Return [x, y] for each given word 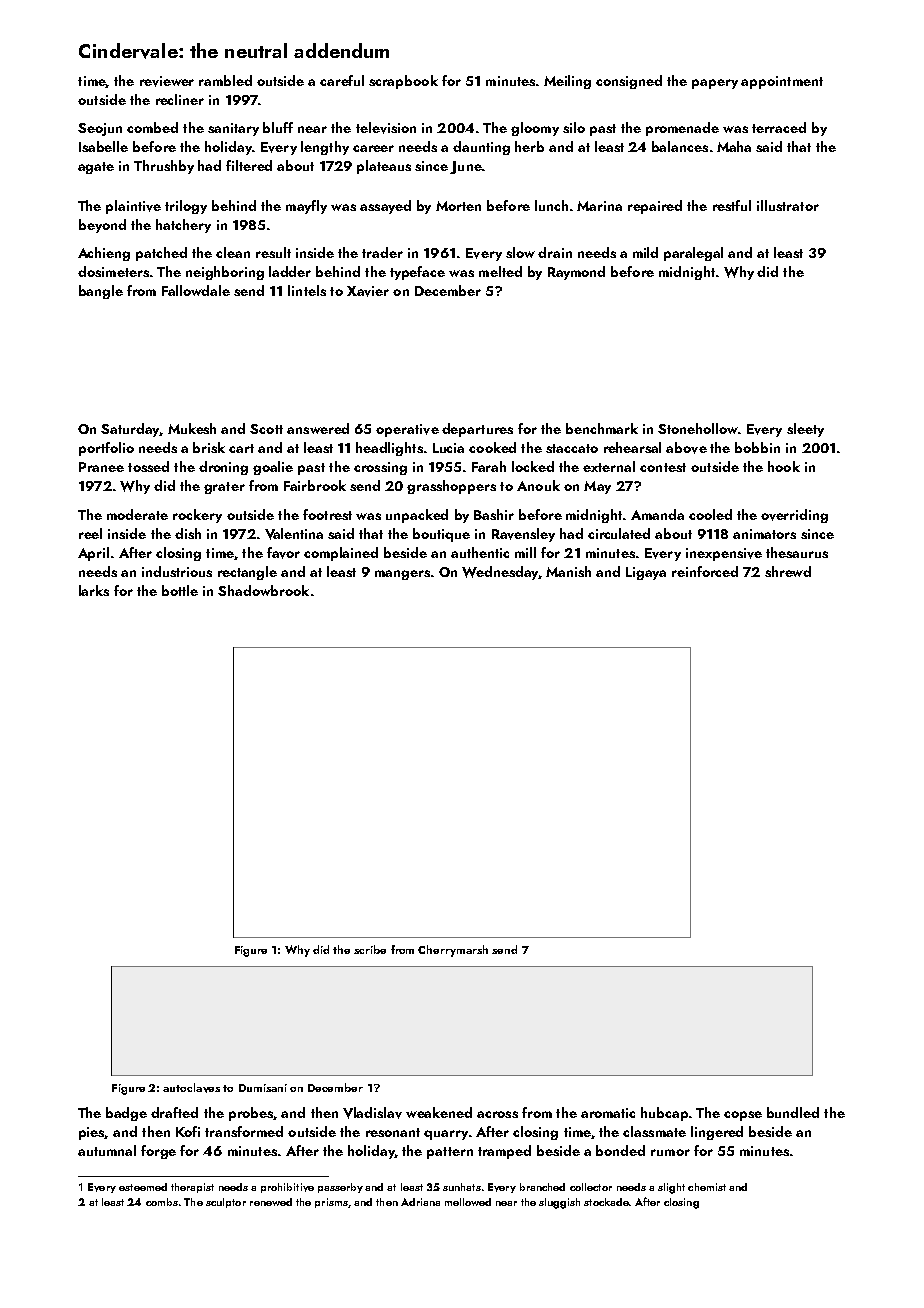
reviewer [167, 81]
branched [542, 1187]
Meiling [567, 82]
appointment [782, 82]
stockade [606, 1202]
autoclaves [191, 1088]
